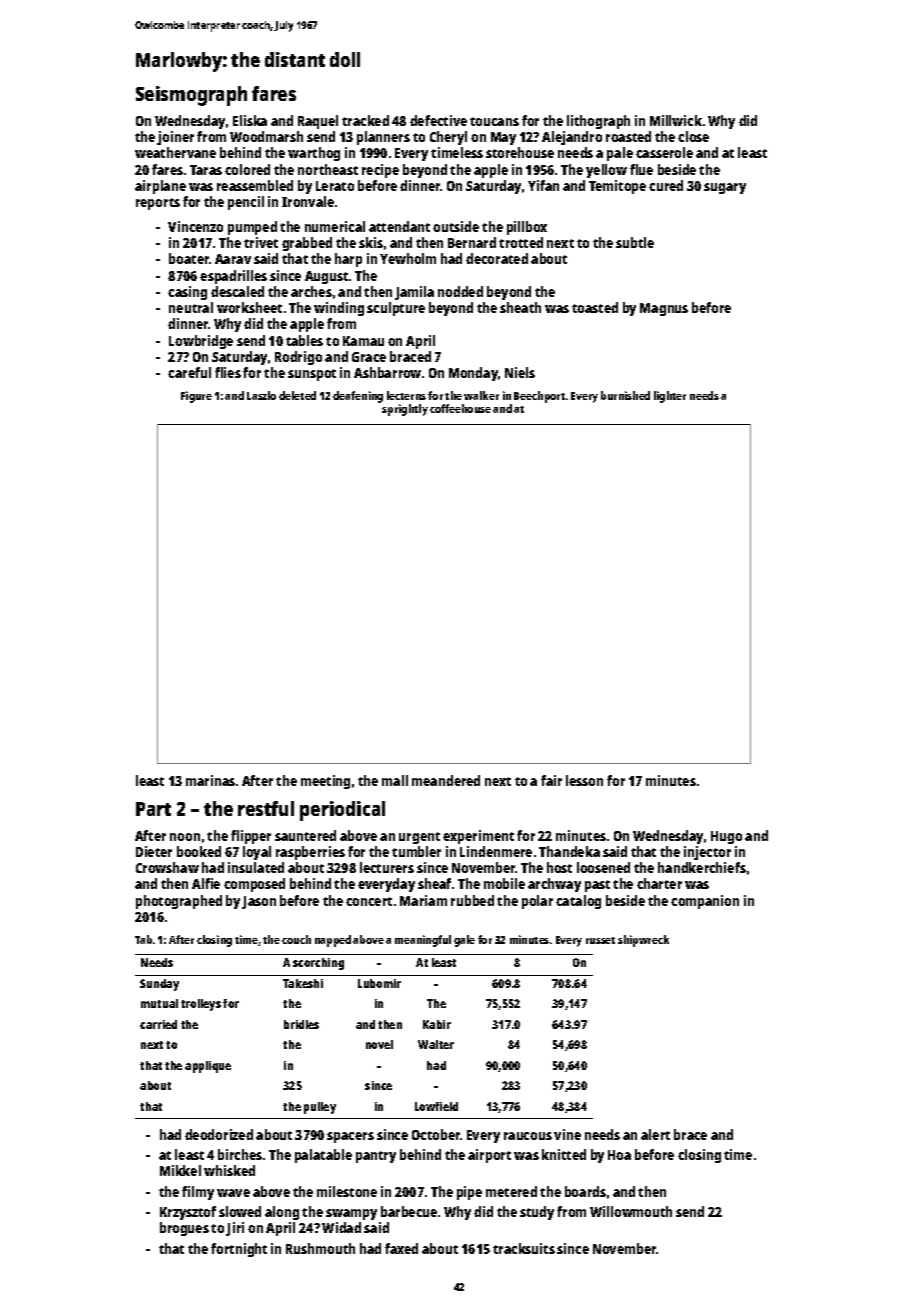  Describe the element at coordinates (320, 1248) in the image. I see `Rushmouth` at that location.
